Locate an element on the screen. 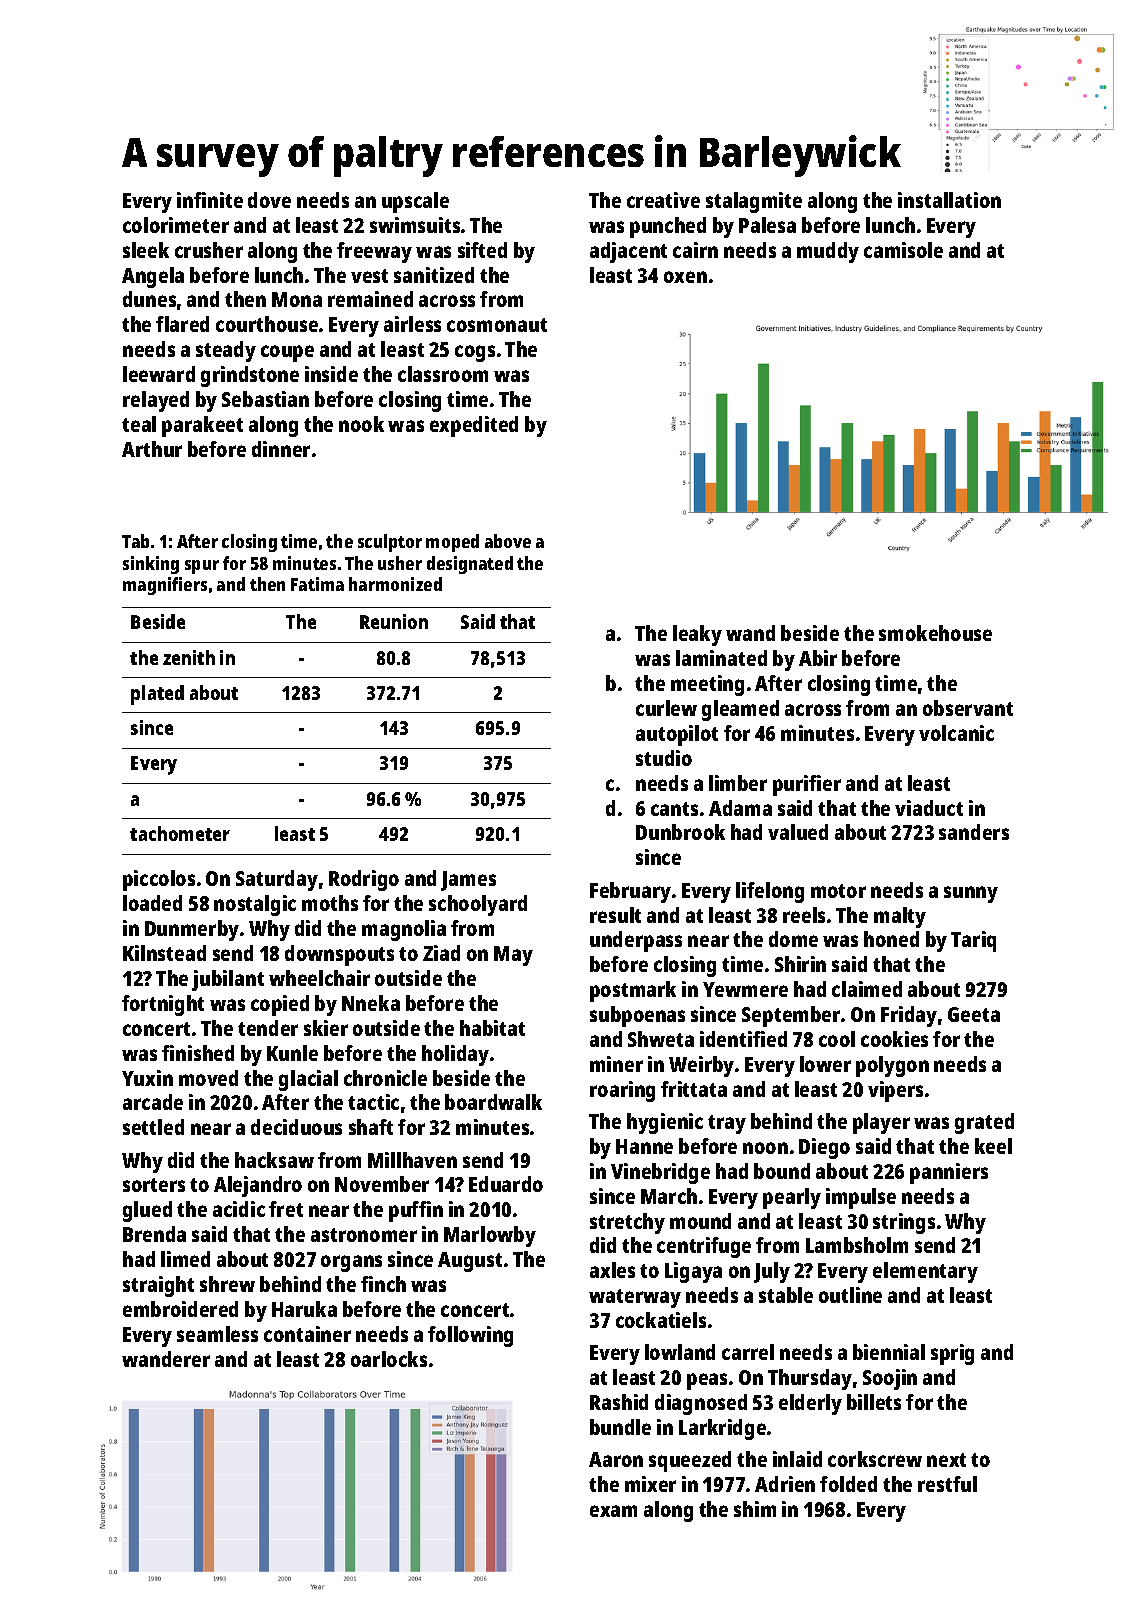  straight is located at coordinates (158, 1286).
